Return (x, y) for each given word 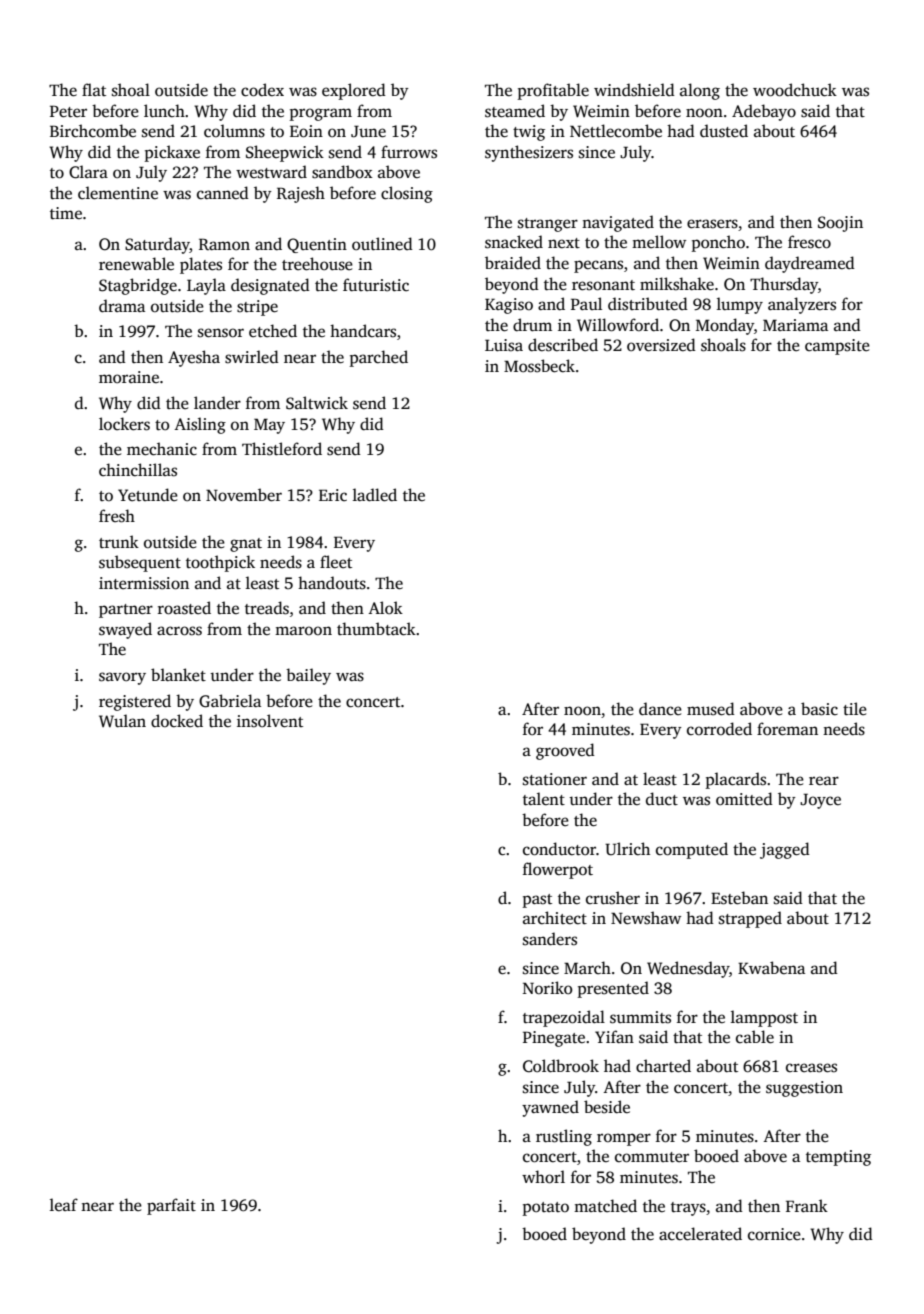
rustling (564, 1137)
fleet (336, 561)
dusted (724, 131)
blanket (178, 674)
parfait (171, 1206)
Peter (68, 111)
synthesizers (529, 153)
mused (711, 709)
